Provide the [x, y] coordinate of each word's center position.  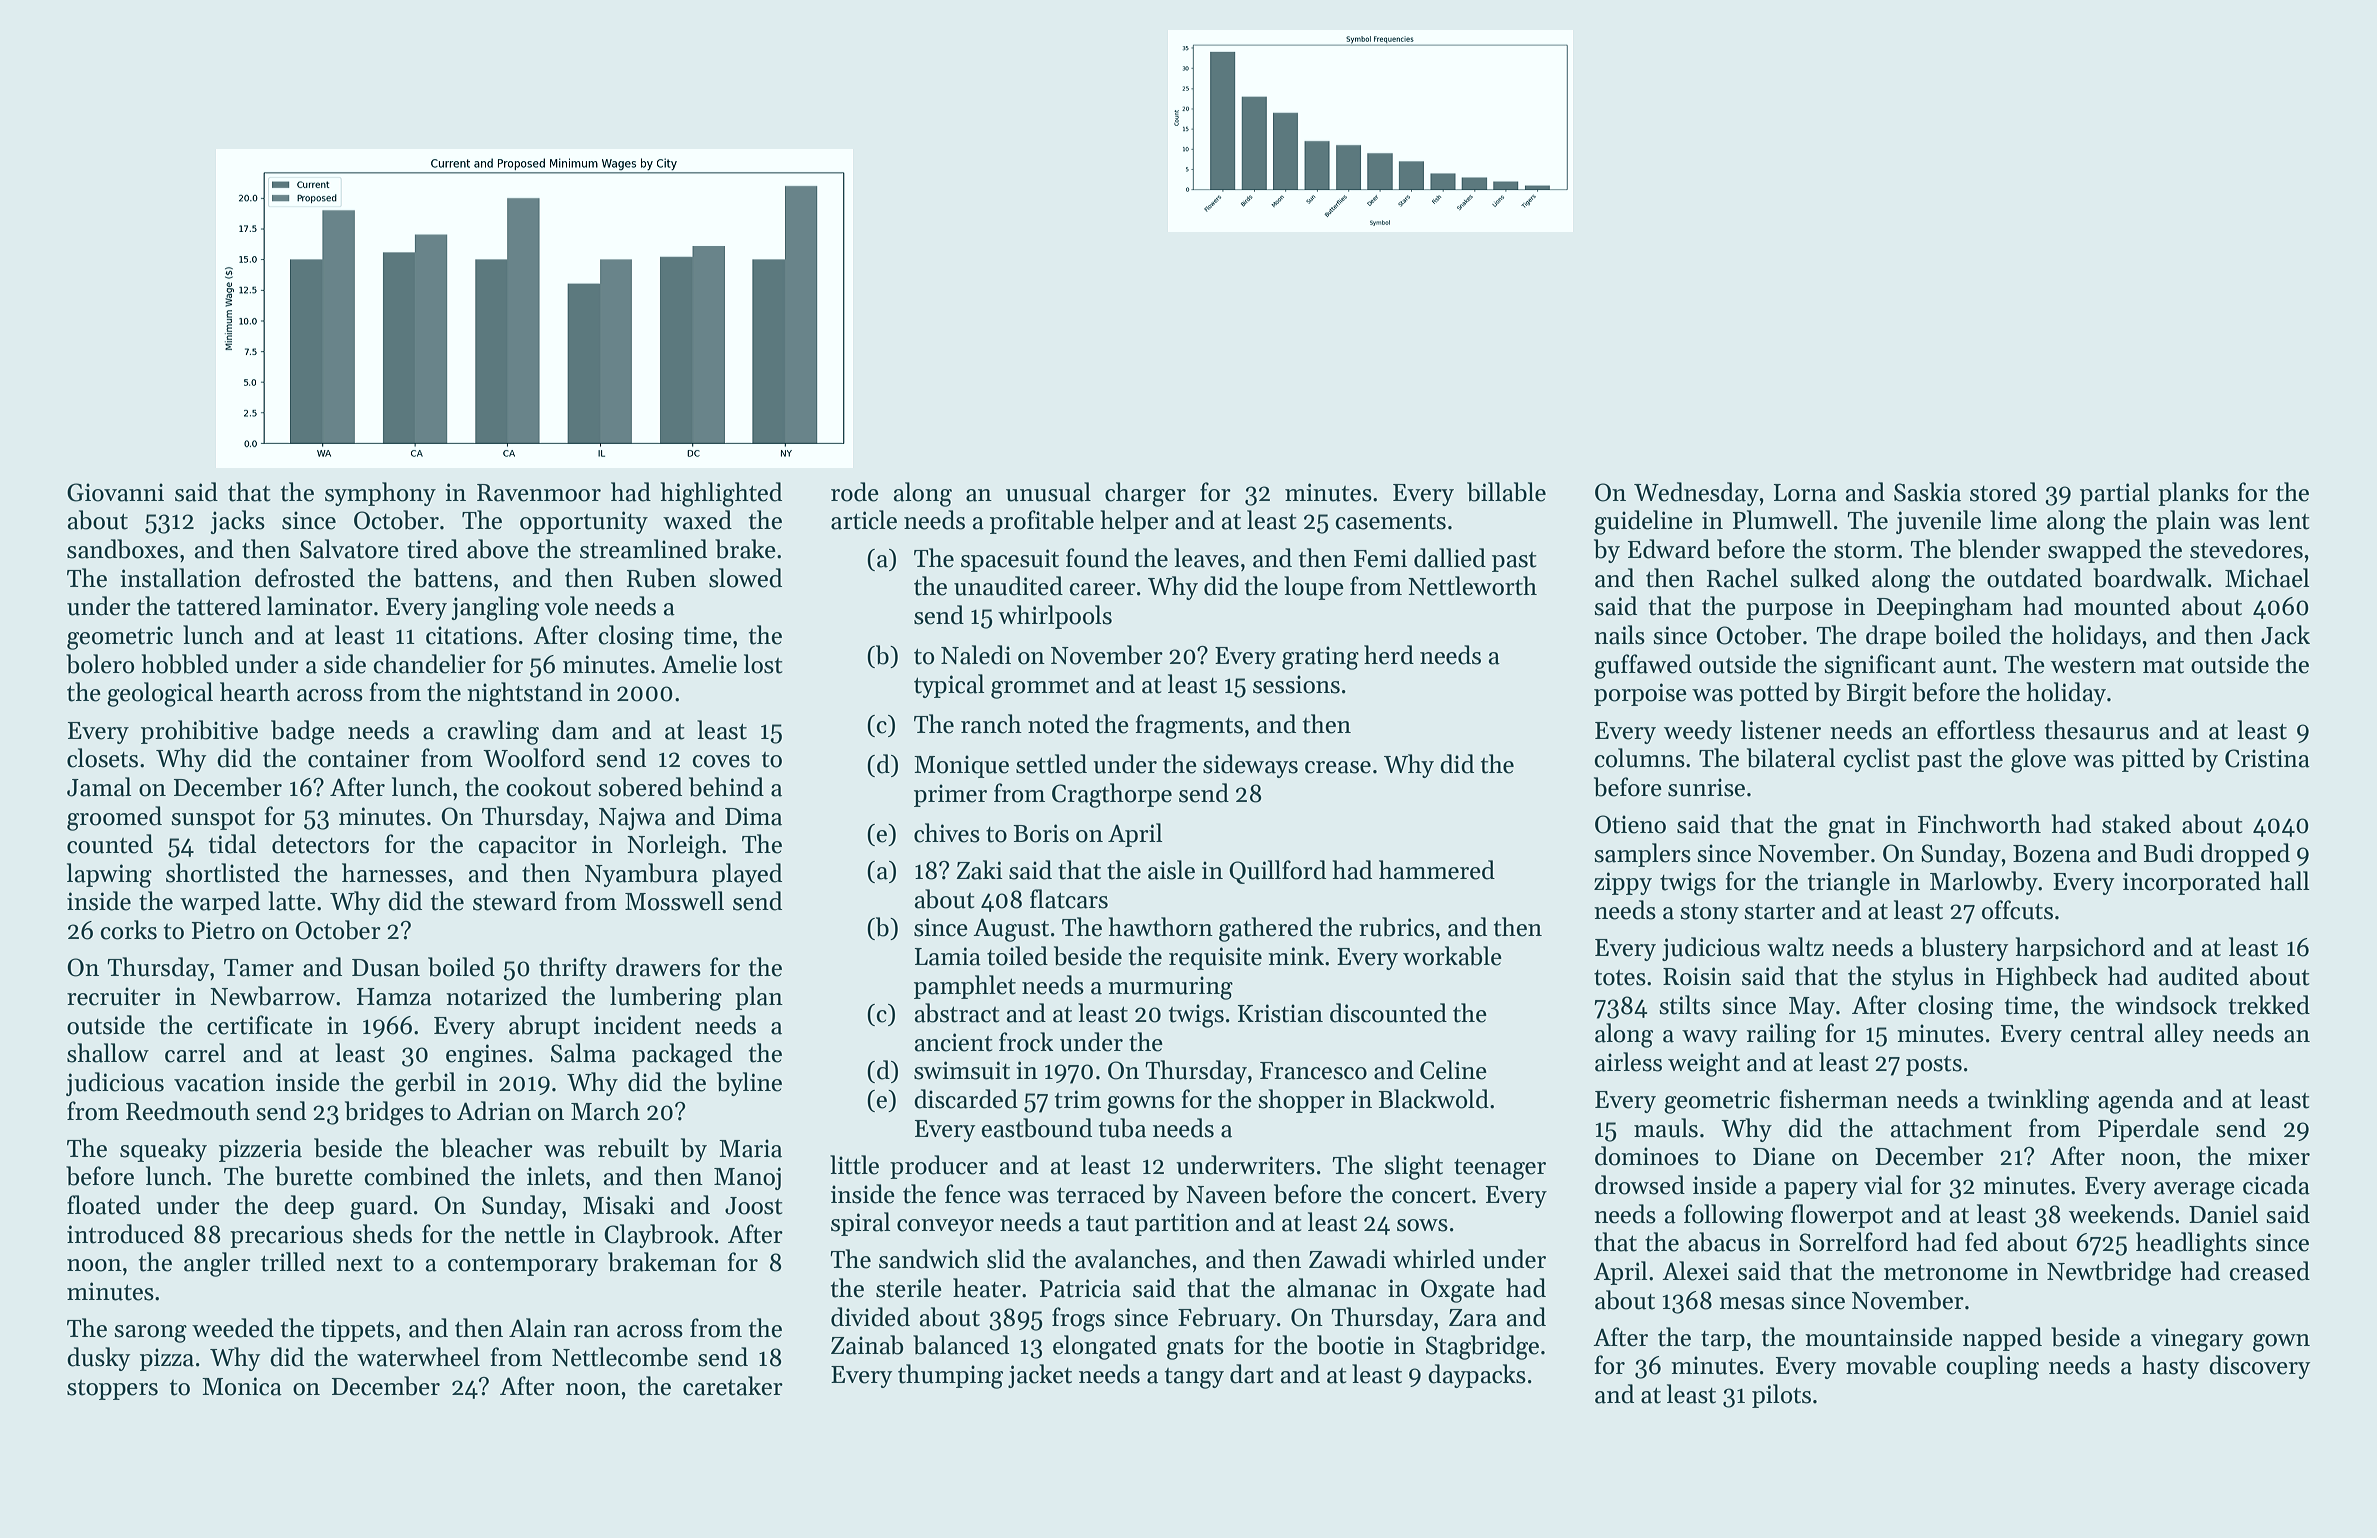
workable [1452, 956]
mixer [2279, 1156]
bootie [1350, 1345]
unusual [1048, 492]
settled [1051, 764]
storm [1865, 551]
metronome [1946, 1273]
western [2093, 666]
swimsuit [962, 1070]
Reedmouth [188, 1111]
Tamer [259, 968]
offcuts [2017, 910]
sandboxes [122, 549]
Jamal [99, 787]
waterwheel [418, 1357]
